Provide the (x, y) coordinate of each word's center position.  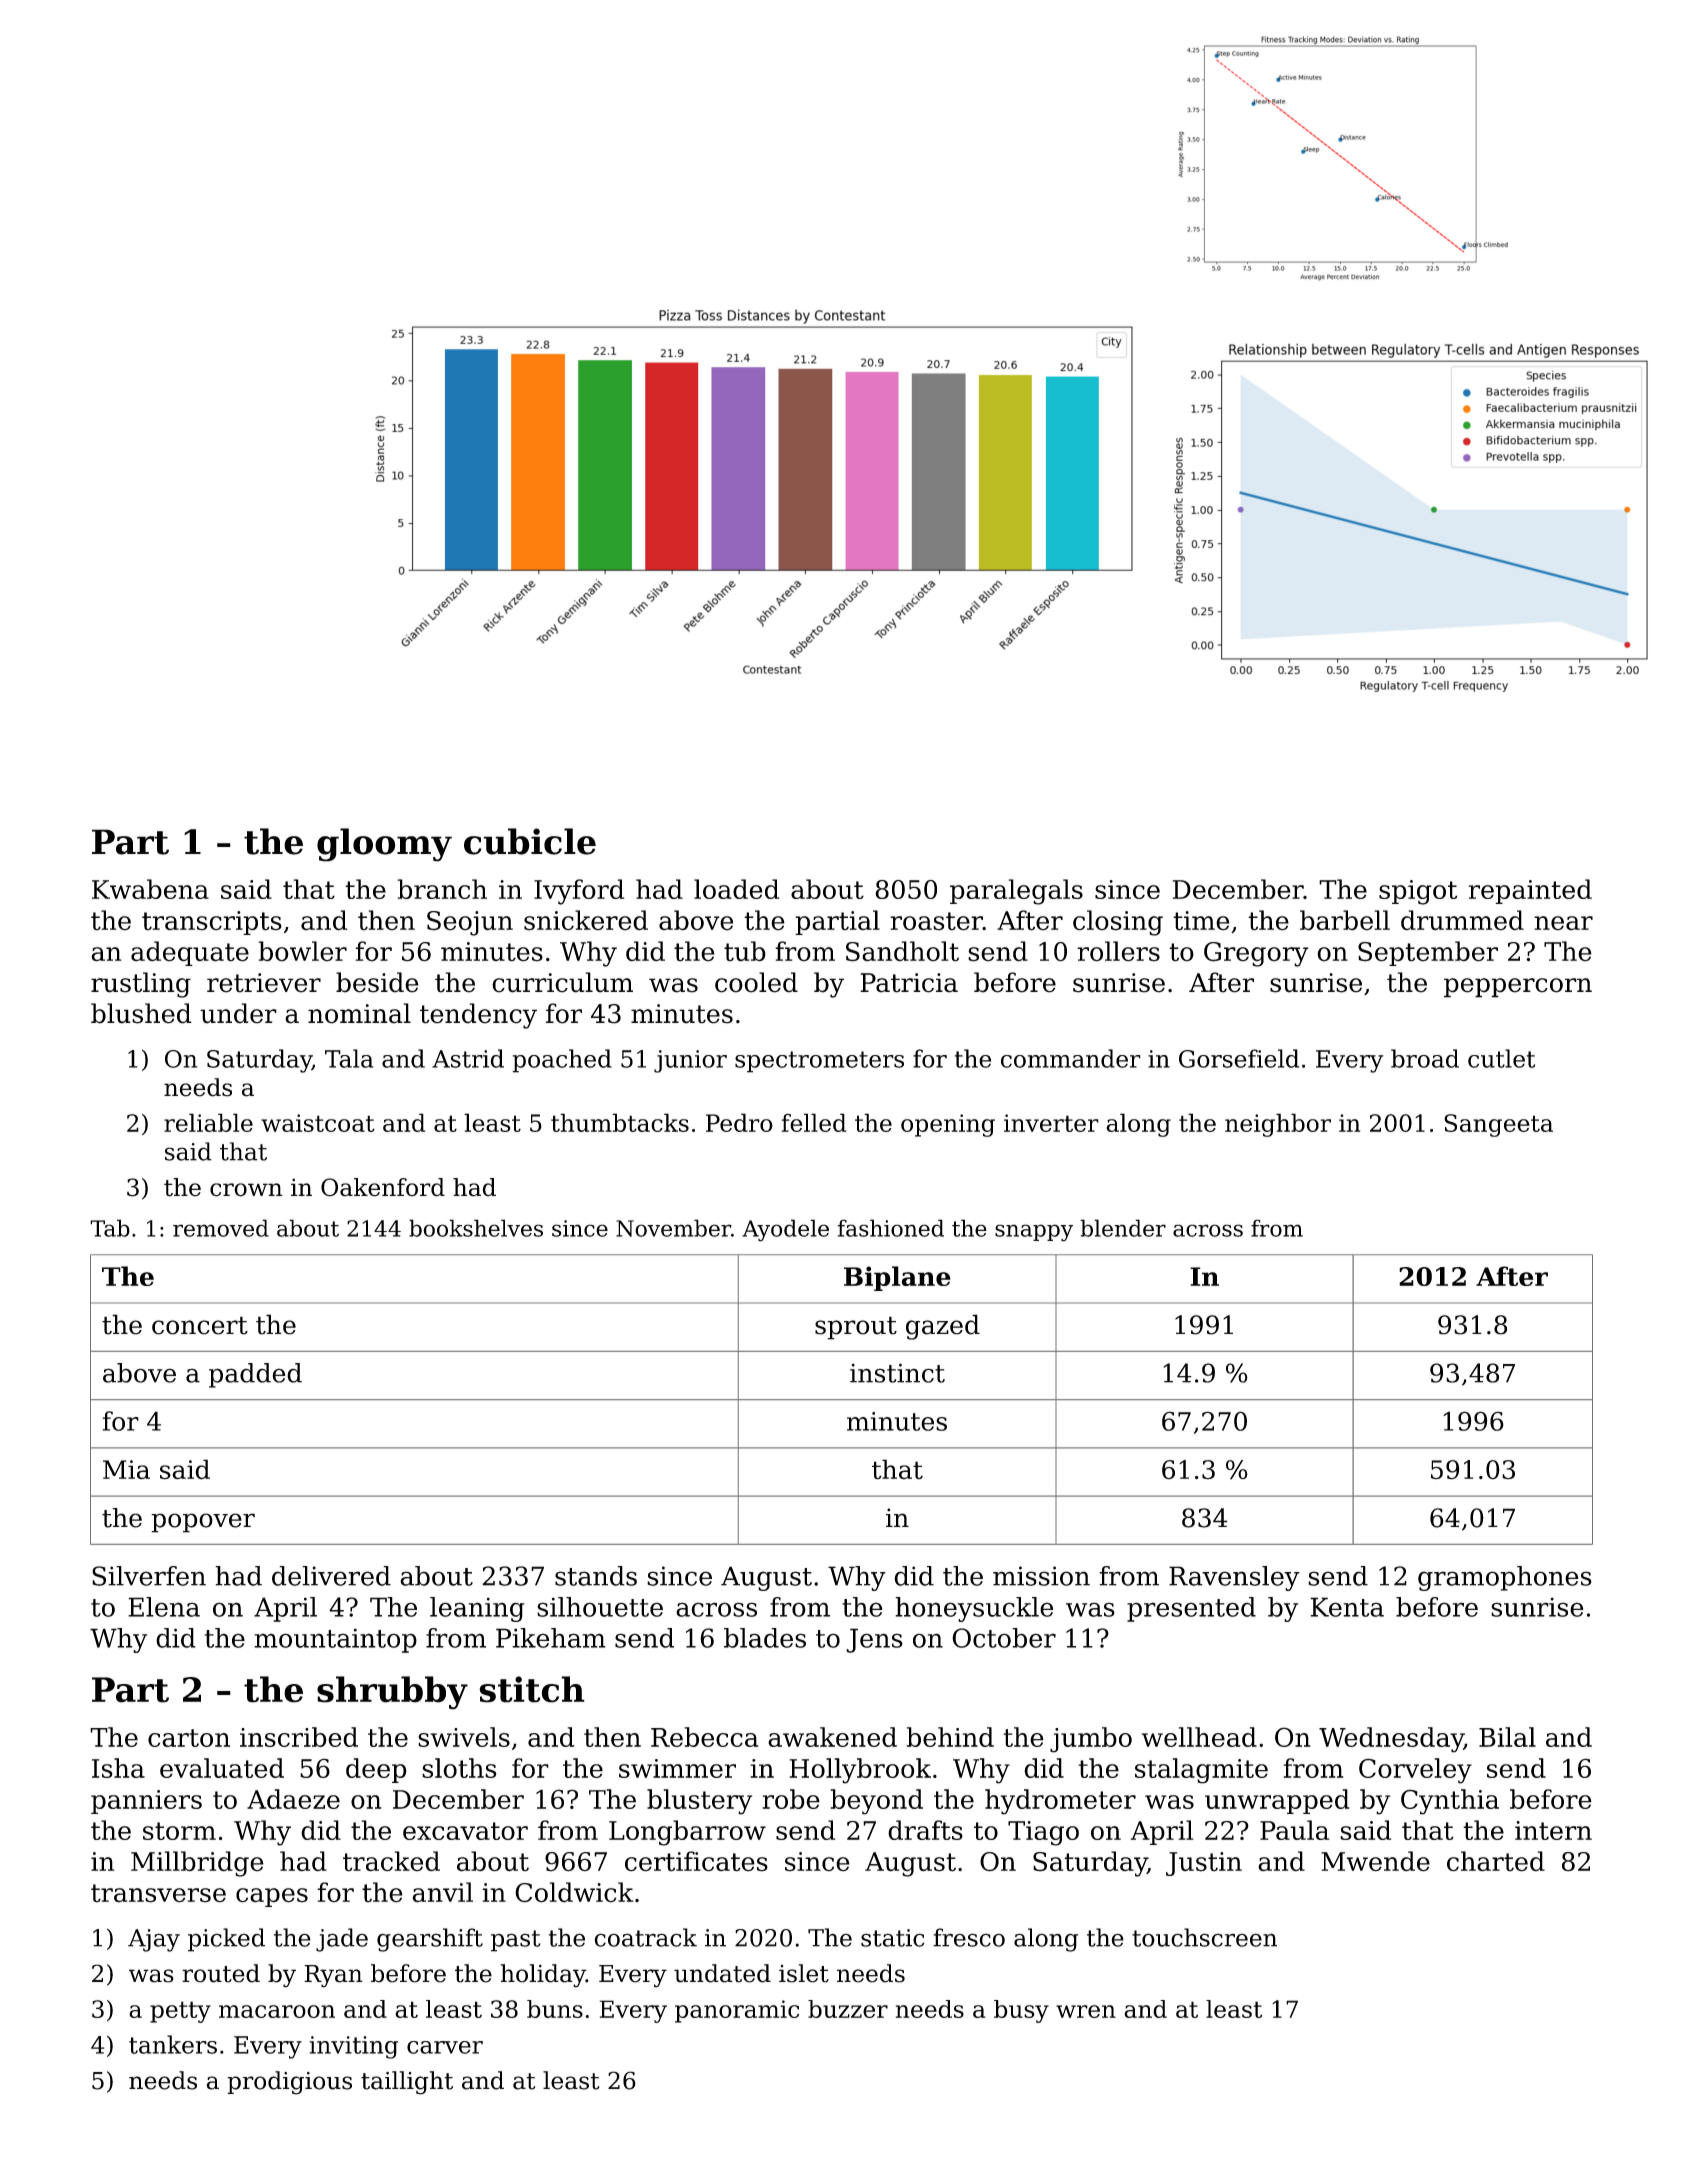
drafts (925, 1830)
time (1201, 921)
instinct (897, 1373)
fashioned (890, 1228)
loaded (736, 889)
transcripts (212, 923)
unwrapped (1277, 1801)
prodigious (289, 2083)
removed (221, 1228)
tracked (391, 1861)
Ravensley (1234, 1578)
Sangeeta (1498, 1125)
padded (255, 1375)
